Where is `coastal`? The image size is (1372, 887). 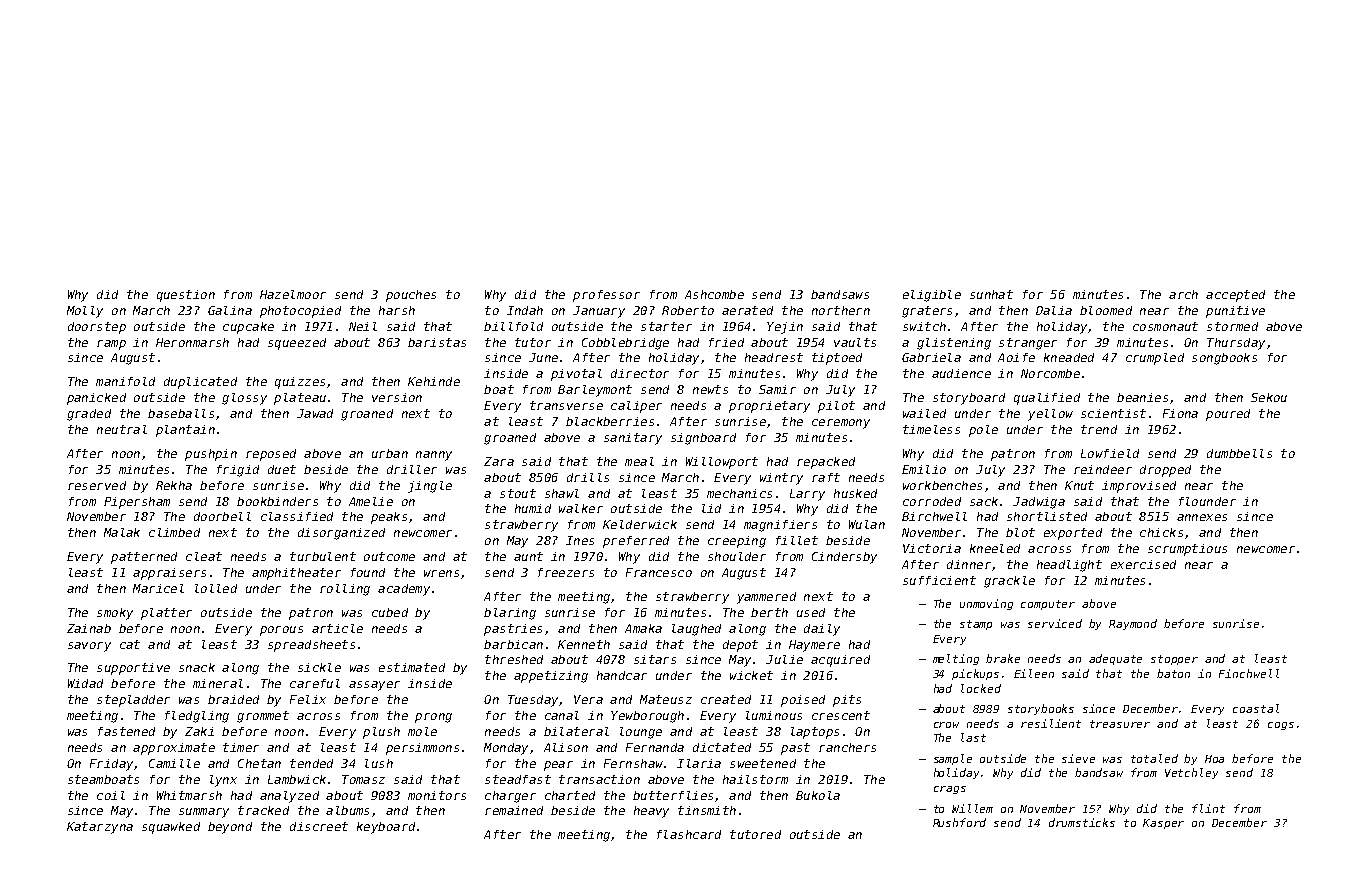
coastal is located at coordinates (1256, 708).
